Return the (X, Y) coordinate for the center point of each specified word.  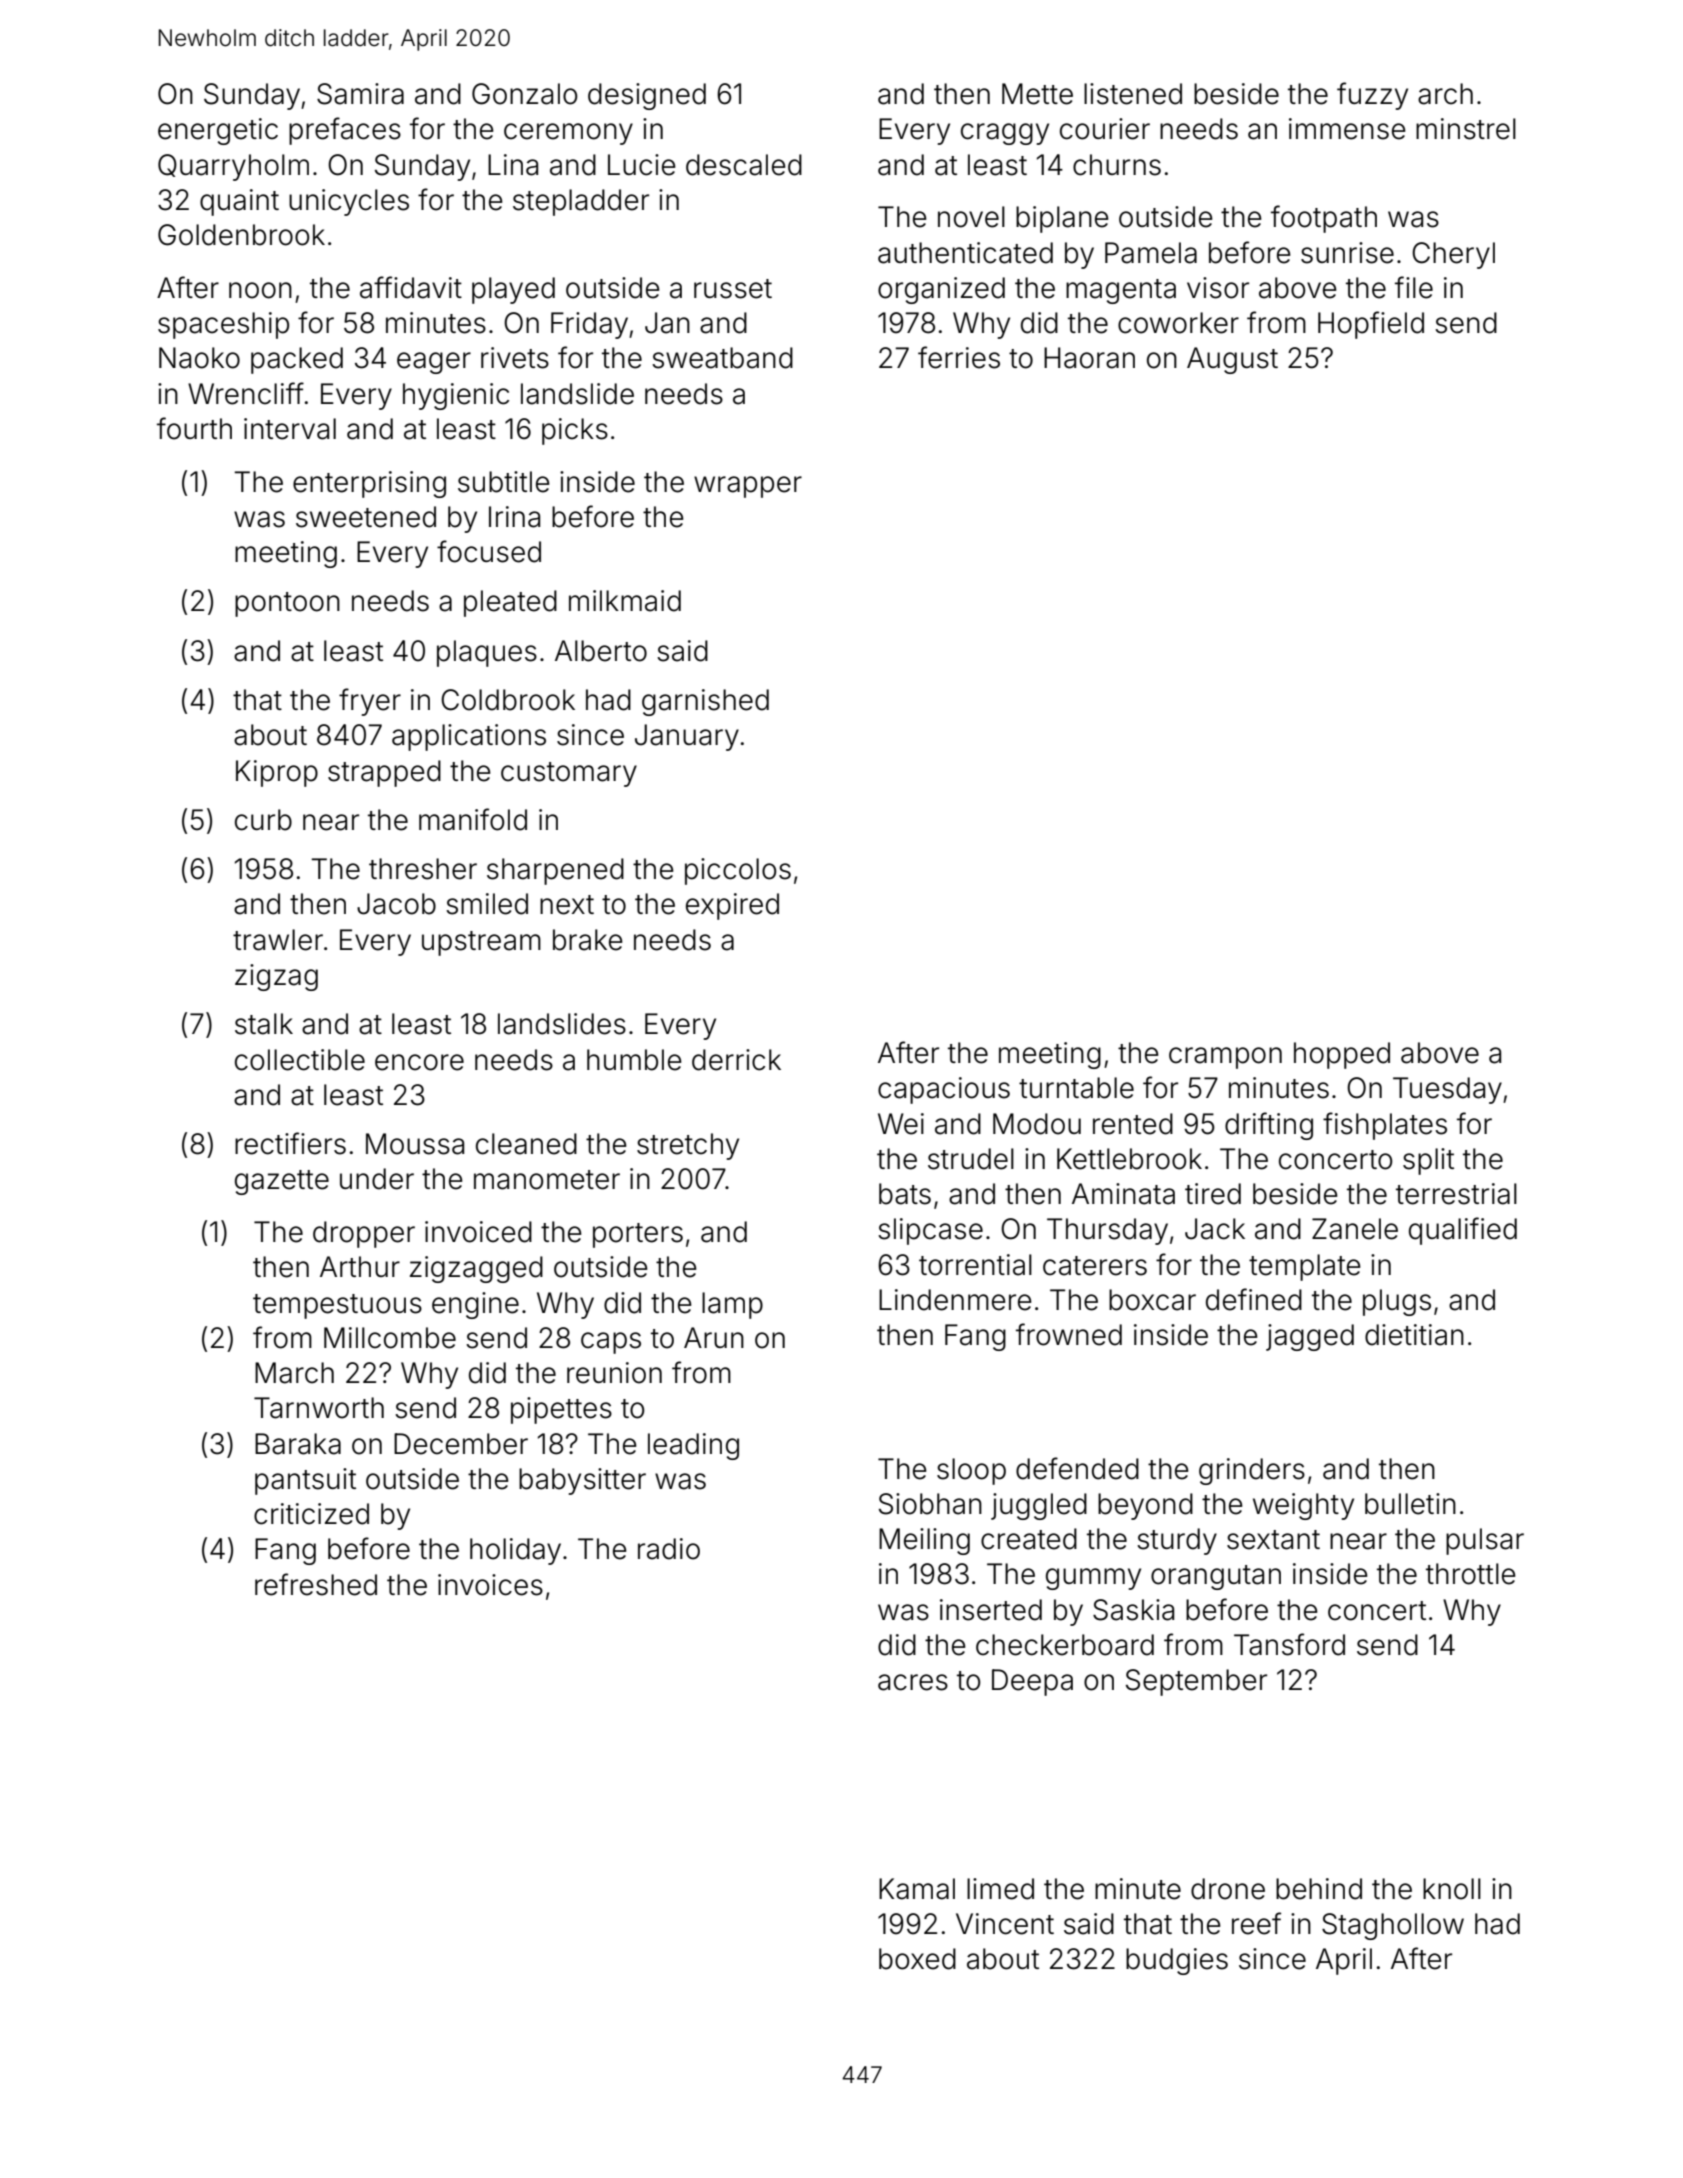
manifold (473, 819)
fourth (194, 428)
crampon (1225, 1058)
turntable (1076, 1088)
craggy (1005, 134)
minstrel (1466, 129)
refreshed (316, 1584)
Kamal (917, 1889)
